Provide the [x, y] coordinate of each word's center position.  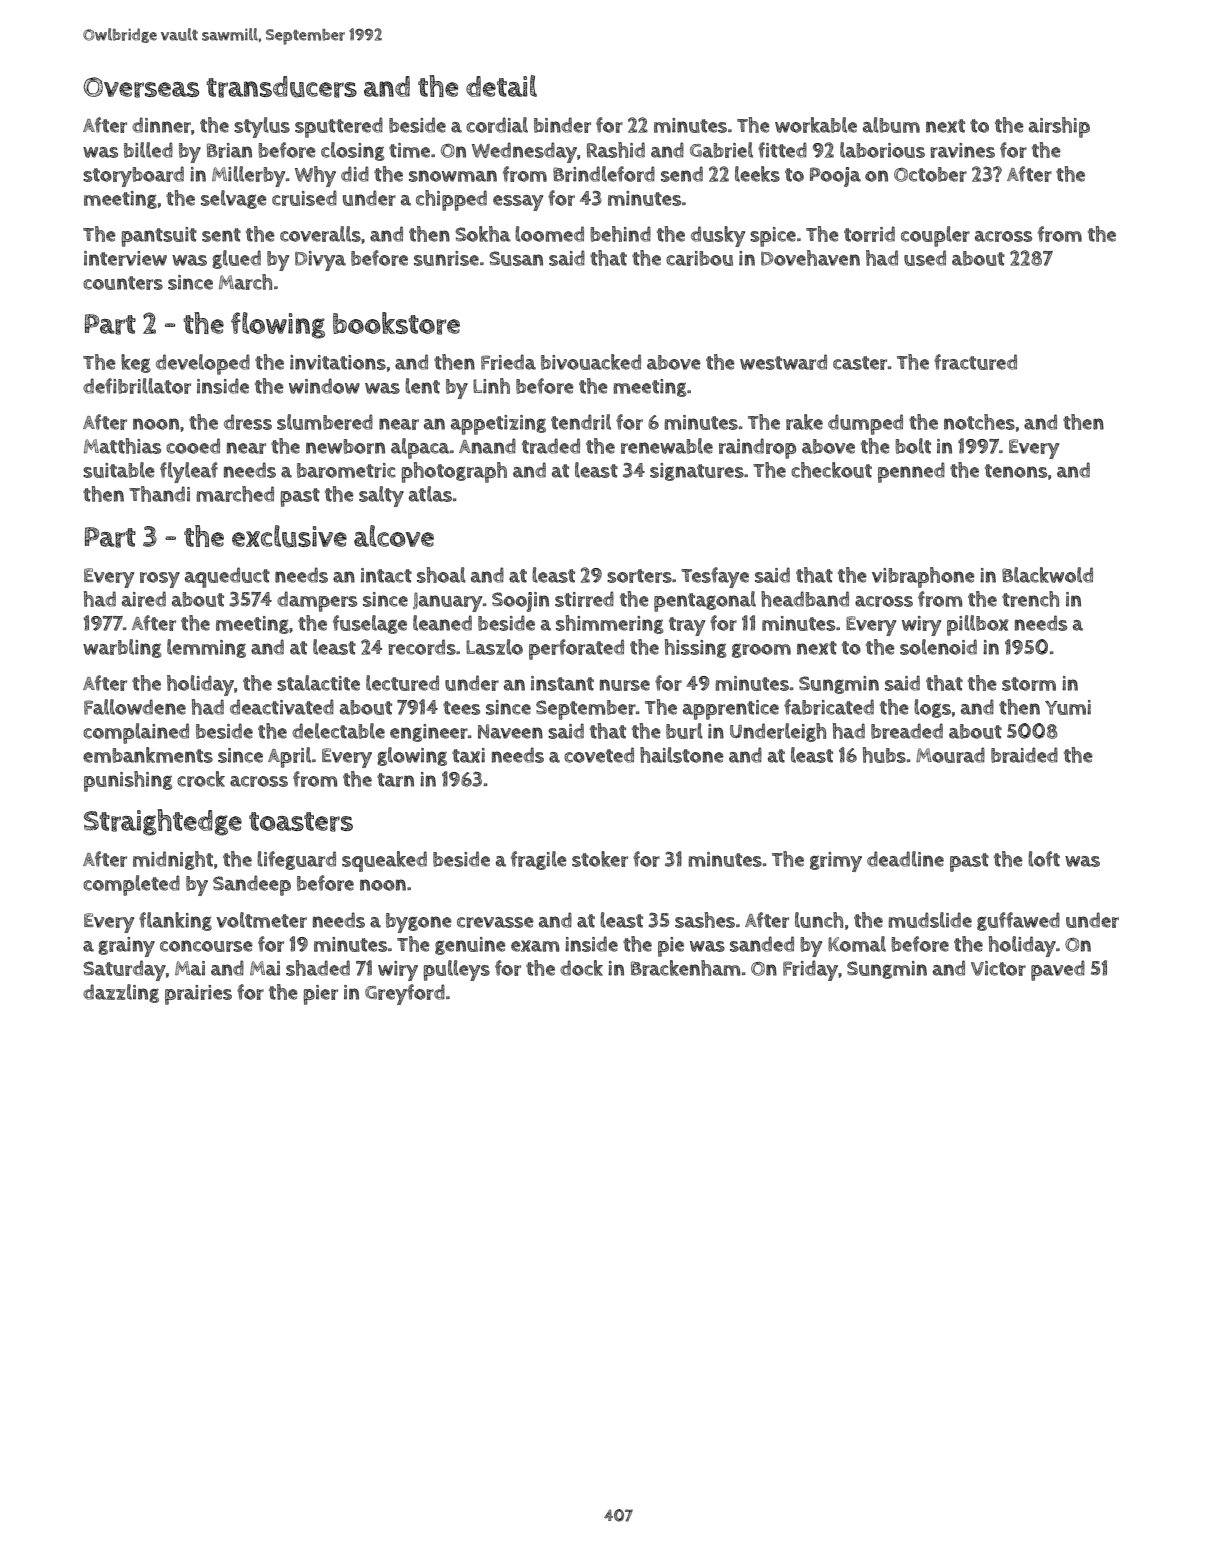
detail [501, 86]
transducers [281, 87]
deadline [905, 859]
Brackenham [685, 968]
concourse [206, 946]
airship [1059, 127]
